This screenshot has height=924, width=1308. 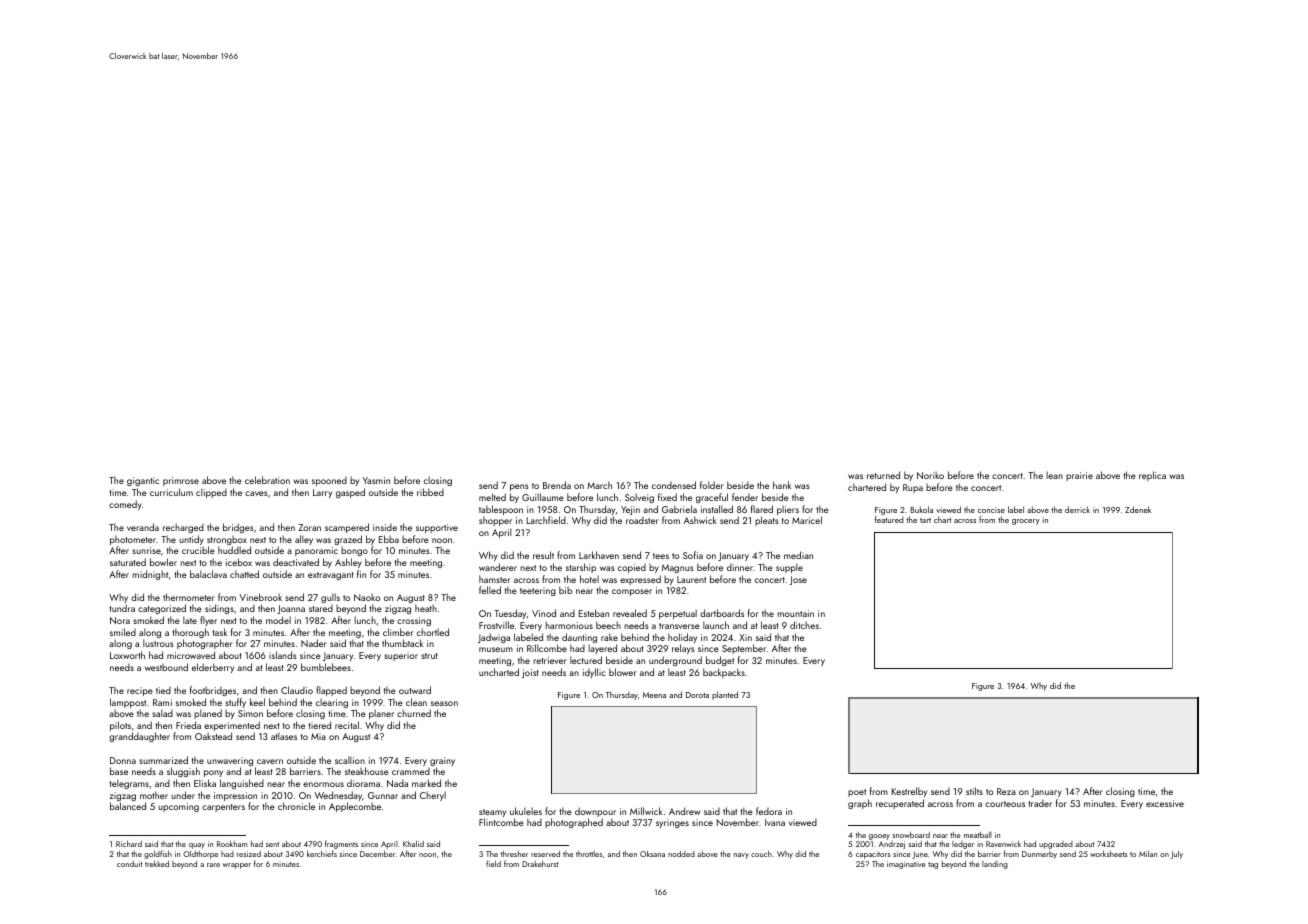 I want to click on melted, so click(x=492, y=497).
